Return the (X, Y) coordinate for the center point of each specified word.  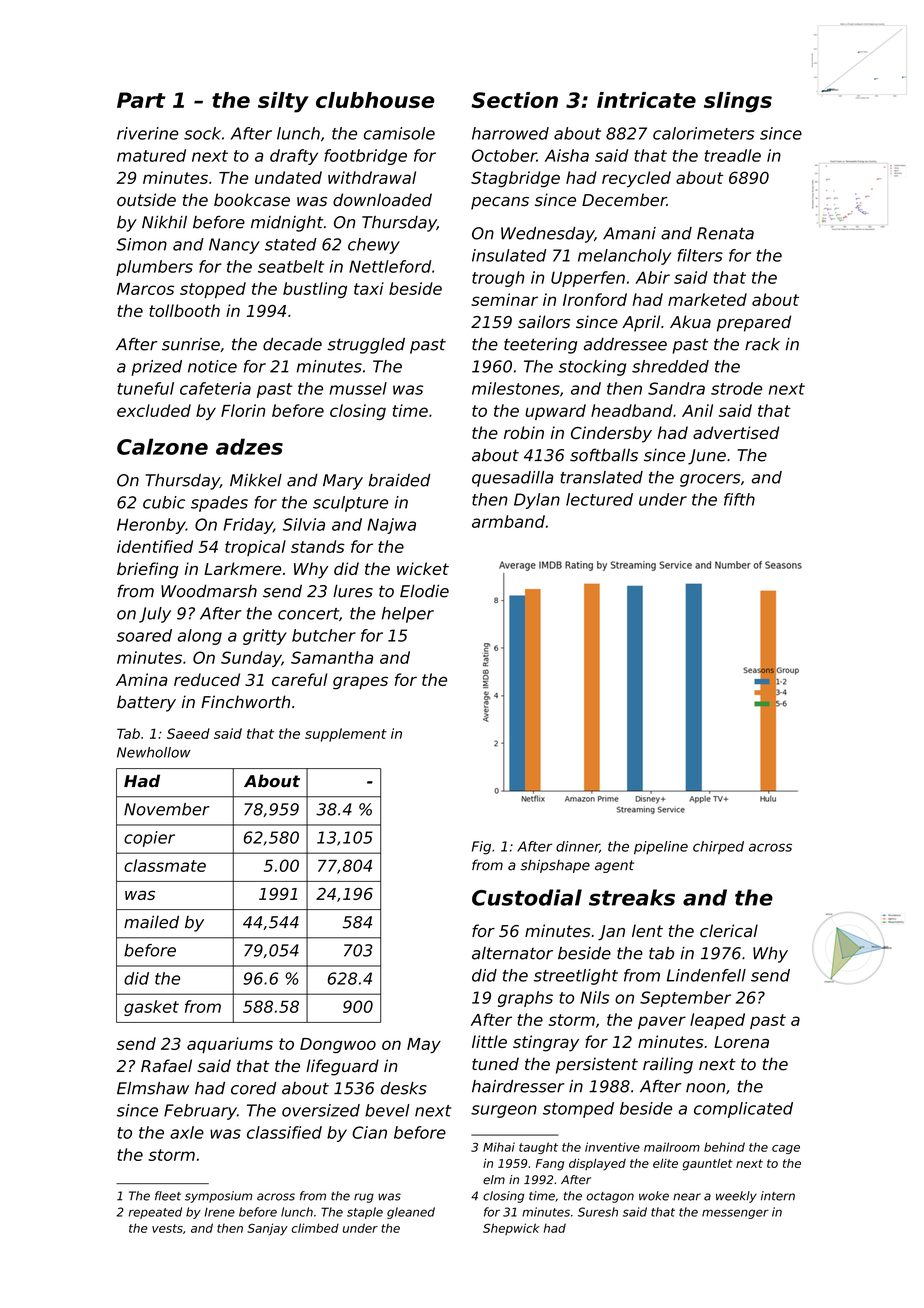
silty (283, 102)
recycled (636, 179)
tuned (495, 1064)
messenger (735, 1214)
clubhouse (375, 100)
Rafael (166, 1066)
